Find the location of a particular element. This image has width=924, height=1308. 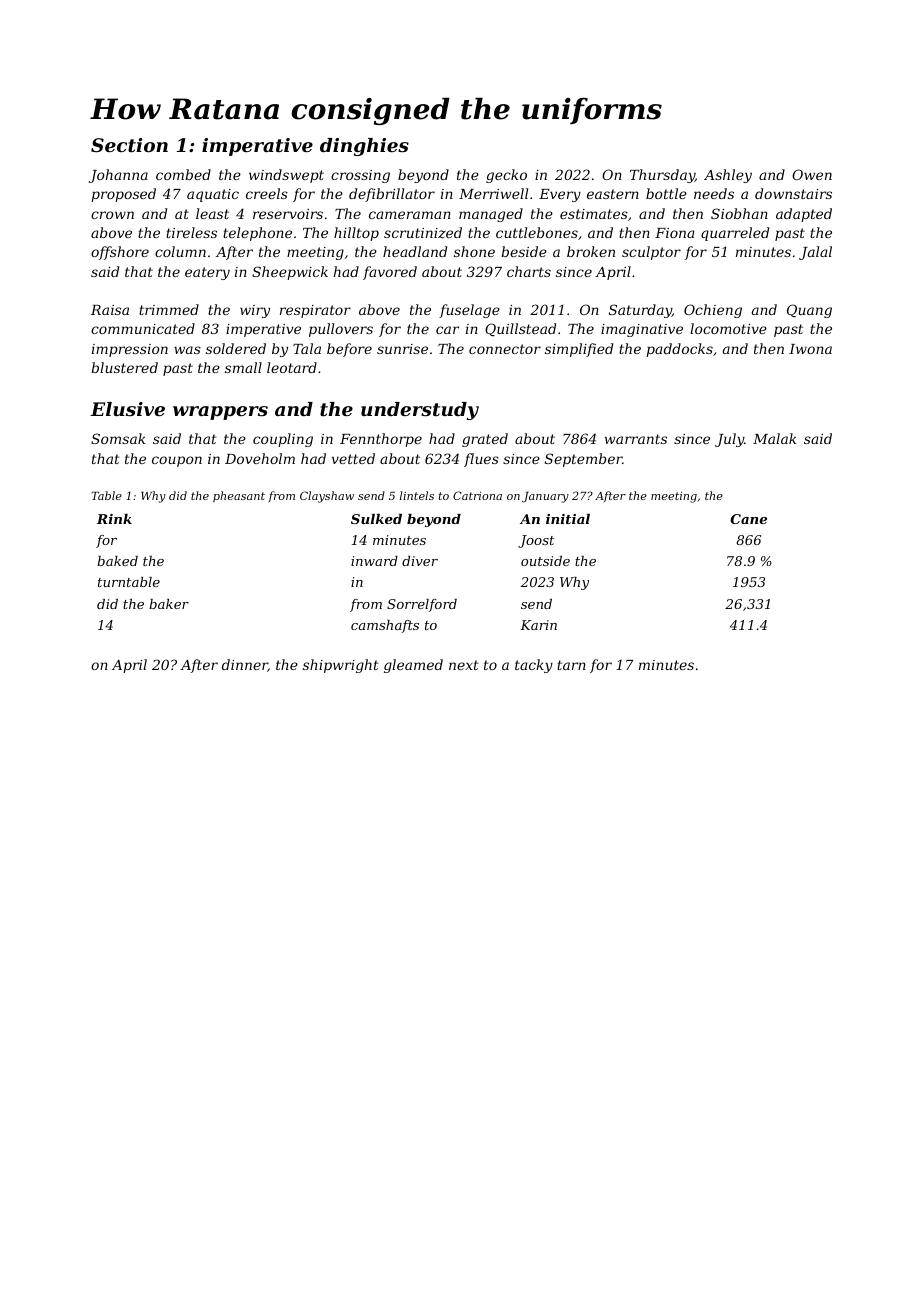

tacky is located at coordinates (534, 666).
